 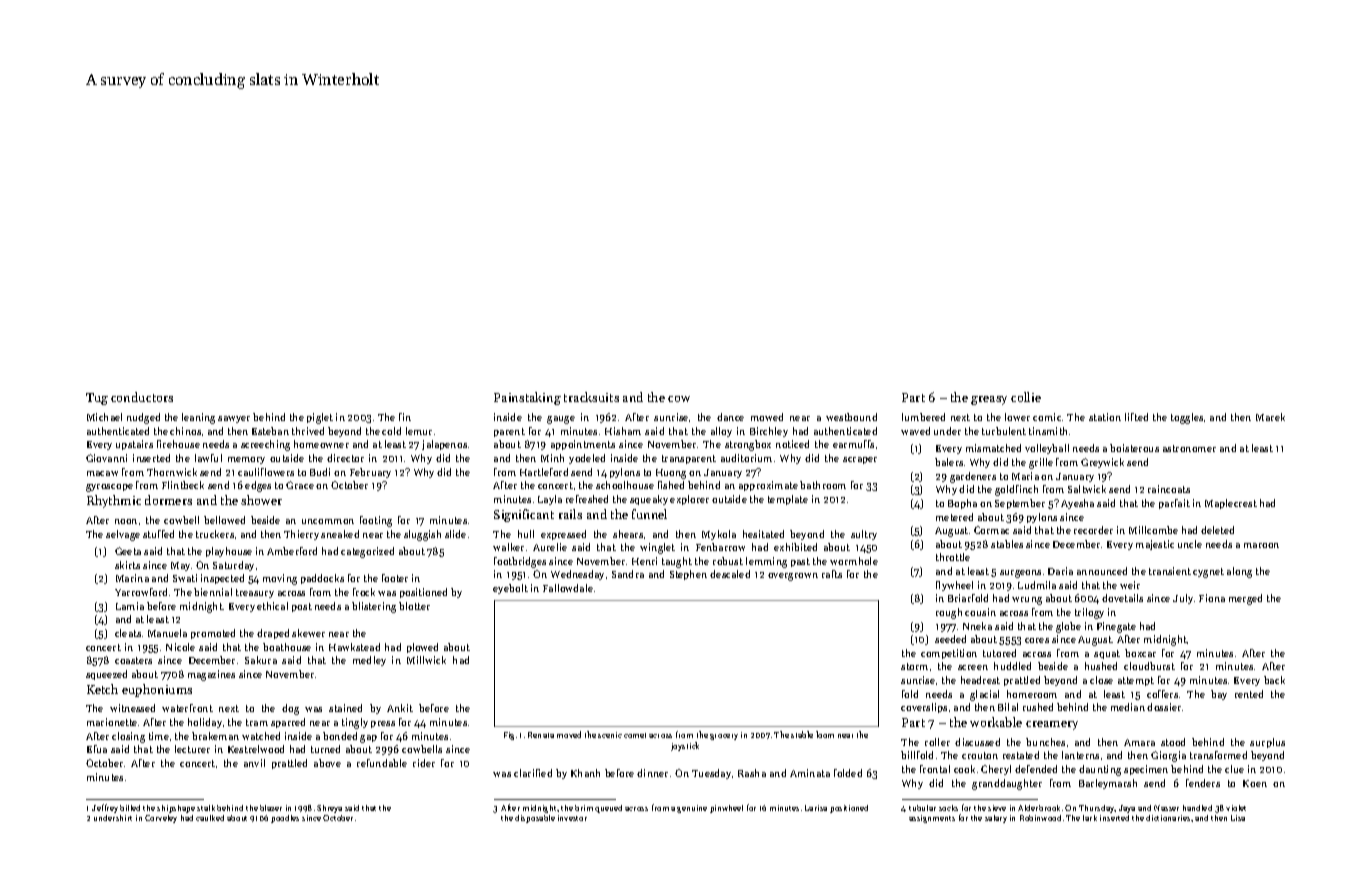 What do you see at coordinates (1149, 666) in the screenshot?
I see `cloudburst` at bounding box center [1149, 666].
